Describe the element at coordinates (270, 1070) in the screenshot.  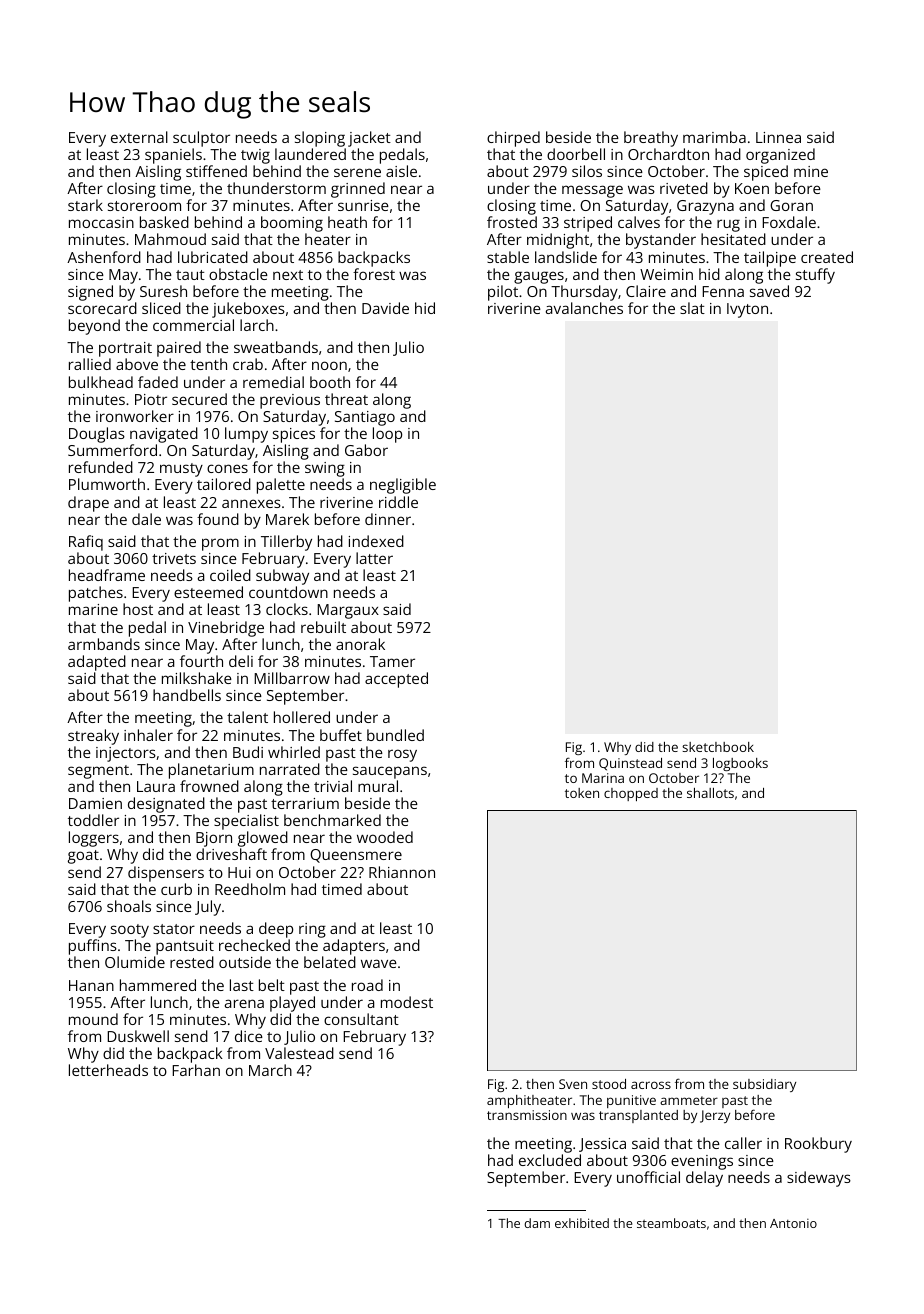
I see `March` at that location.
